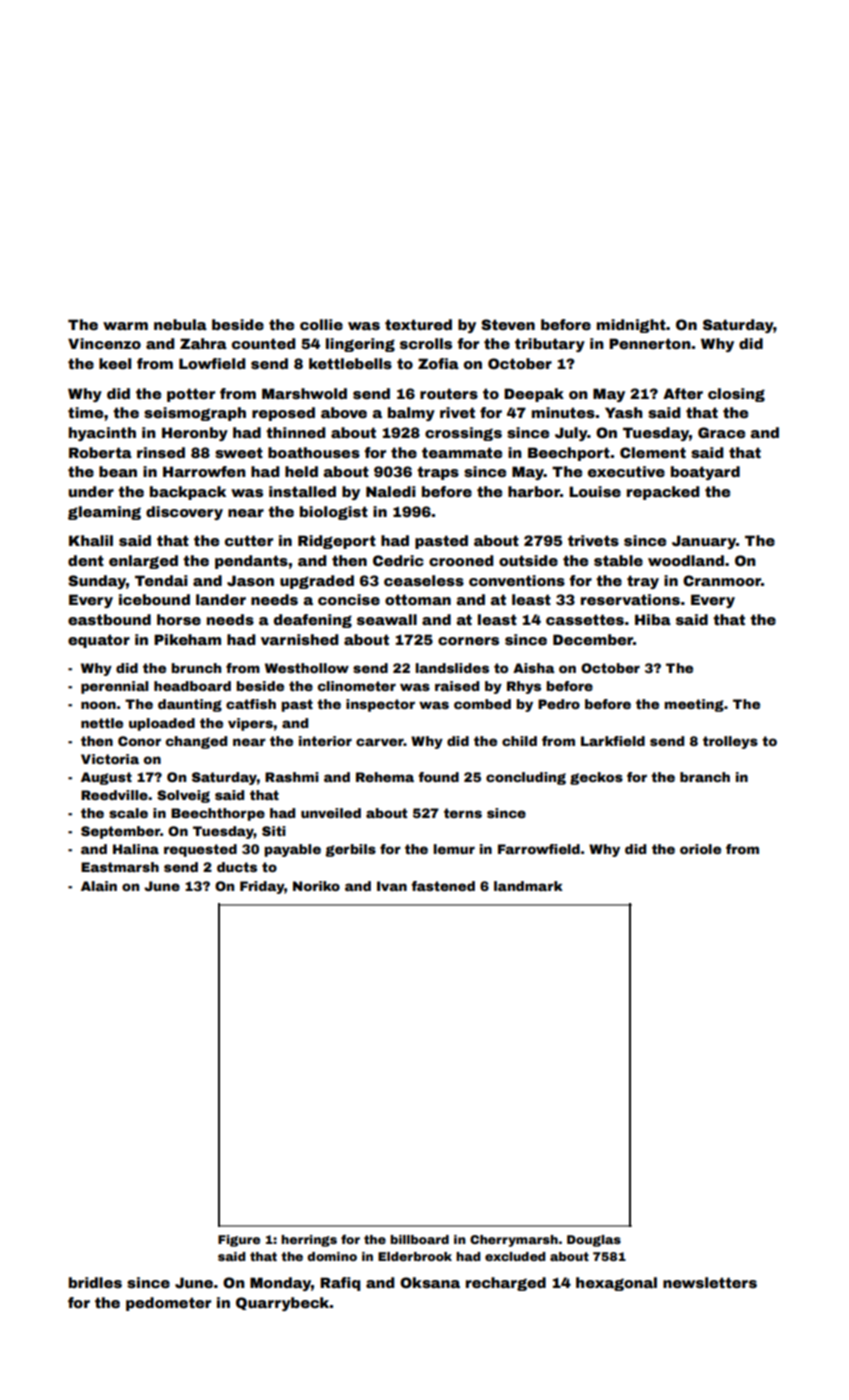 The image size is (849, 1400). What do you see at coordinates (212, 363) in the image?
I see `Lowfield` at bounding box center [212, 363].
